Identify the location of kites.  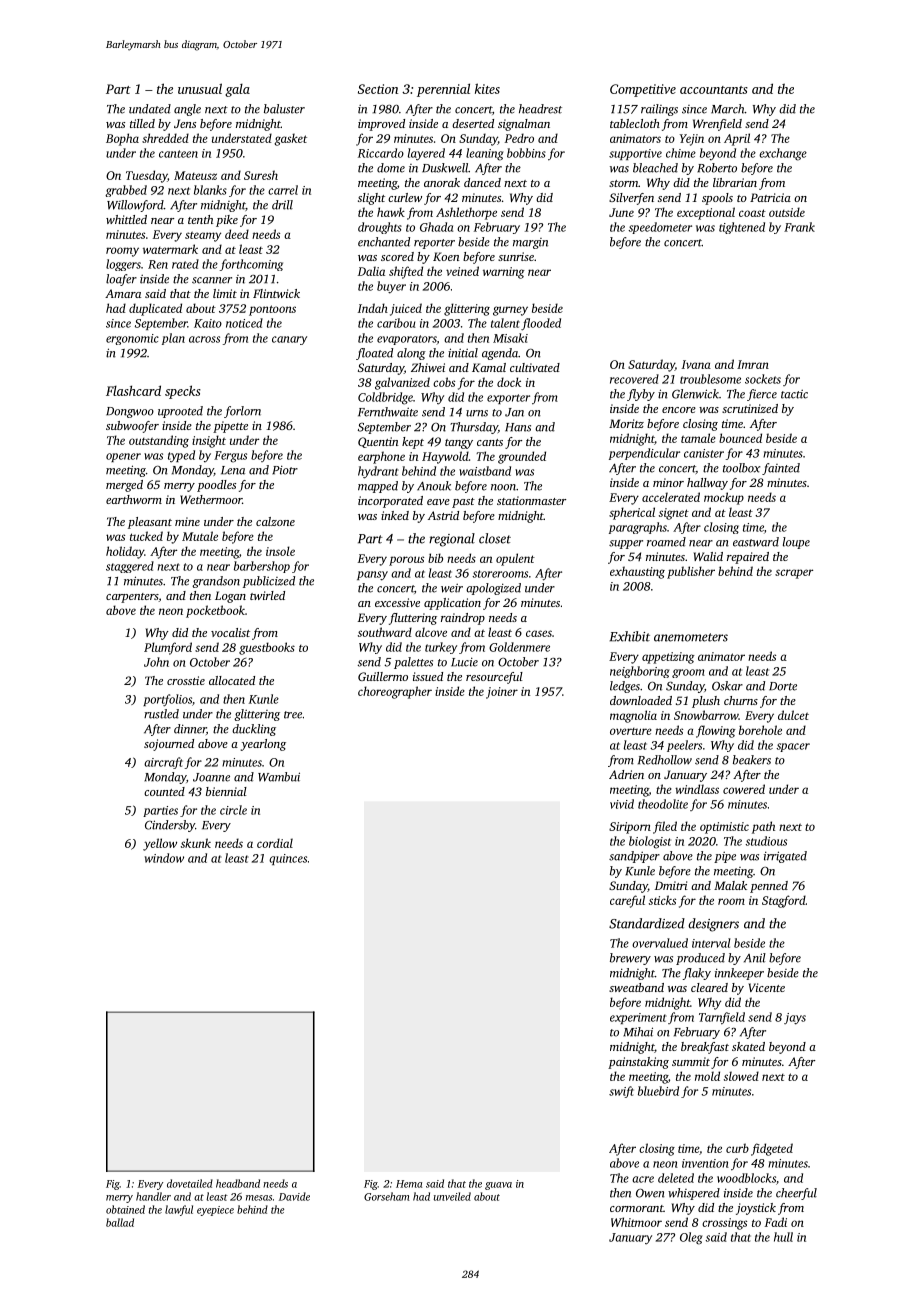
(487, 88).
